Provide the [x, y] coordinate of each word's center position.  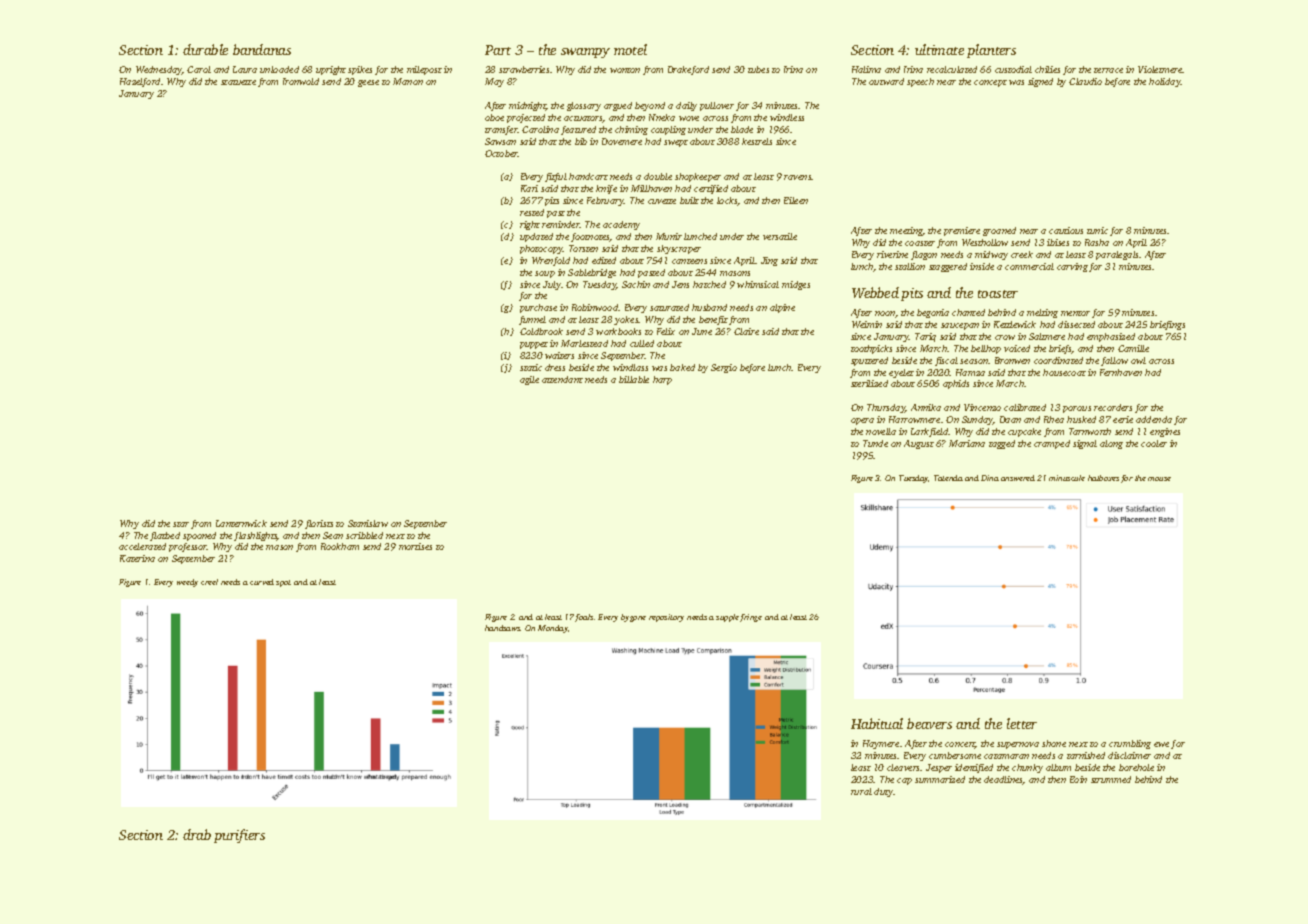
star [181, 524]
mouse [1159, 479]
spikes [360, 70]
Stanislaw [368, 523]
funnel [532, 320]
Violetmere [1160, 69]
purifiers [239, 836]
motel [630, 49]
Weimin [867, 324]
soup [545, 274]
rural [861, 791]
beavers [929, 723]
